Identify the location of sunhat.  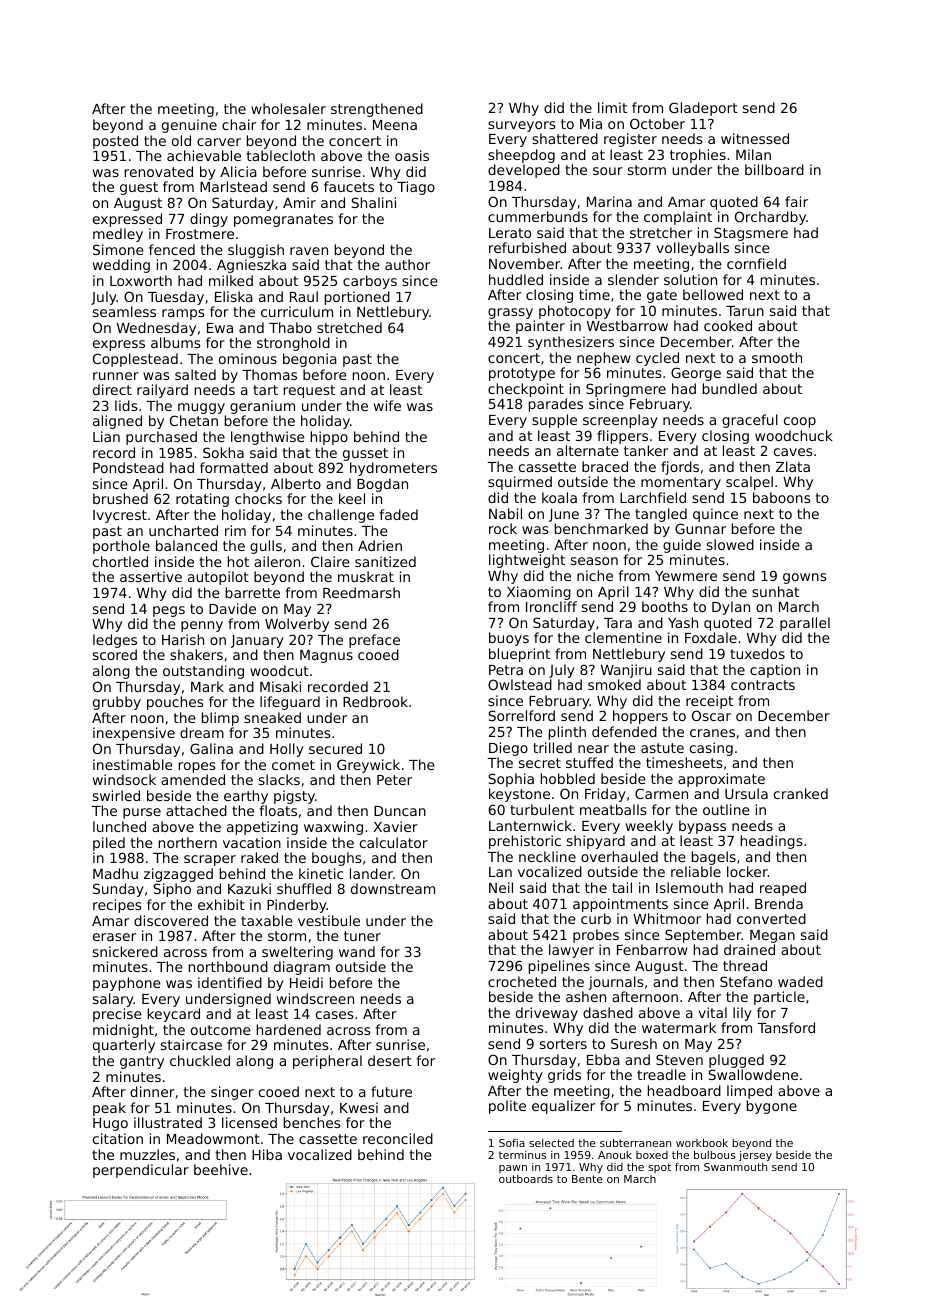
(775, 591).
